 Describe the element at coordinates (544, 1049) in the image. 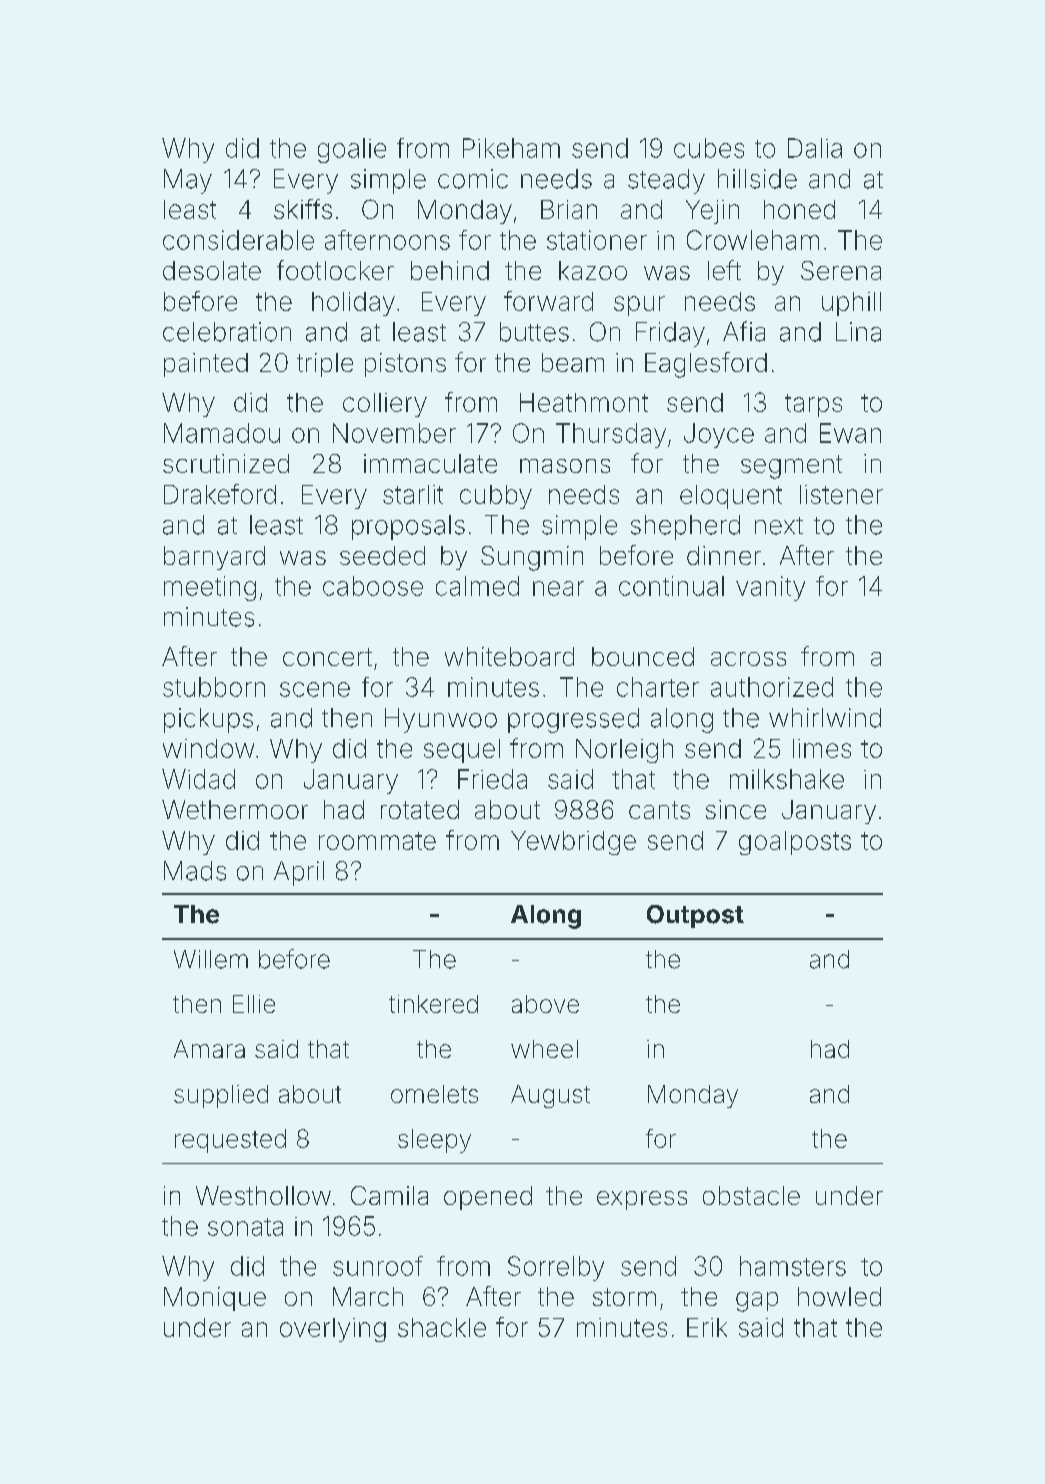

I see `wheel` at that location.
